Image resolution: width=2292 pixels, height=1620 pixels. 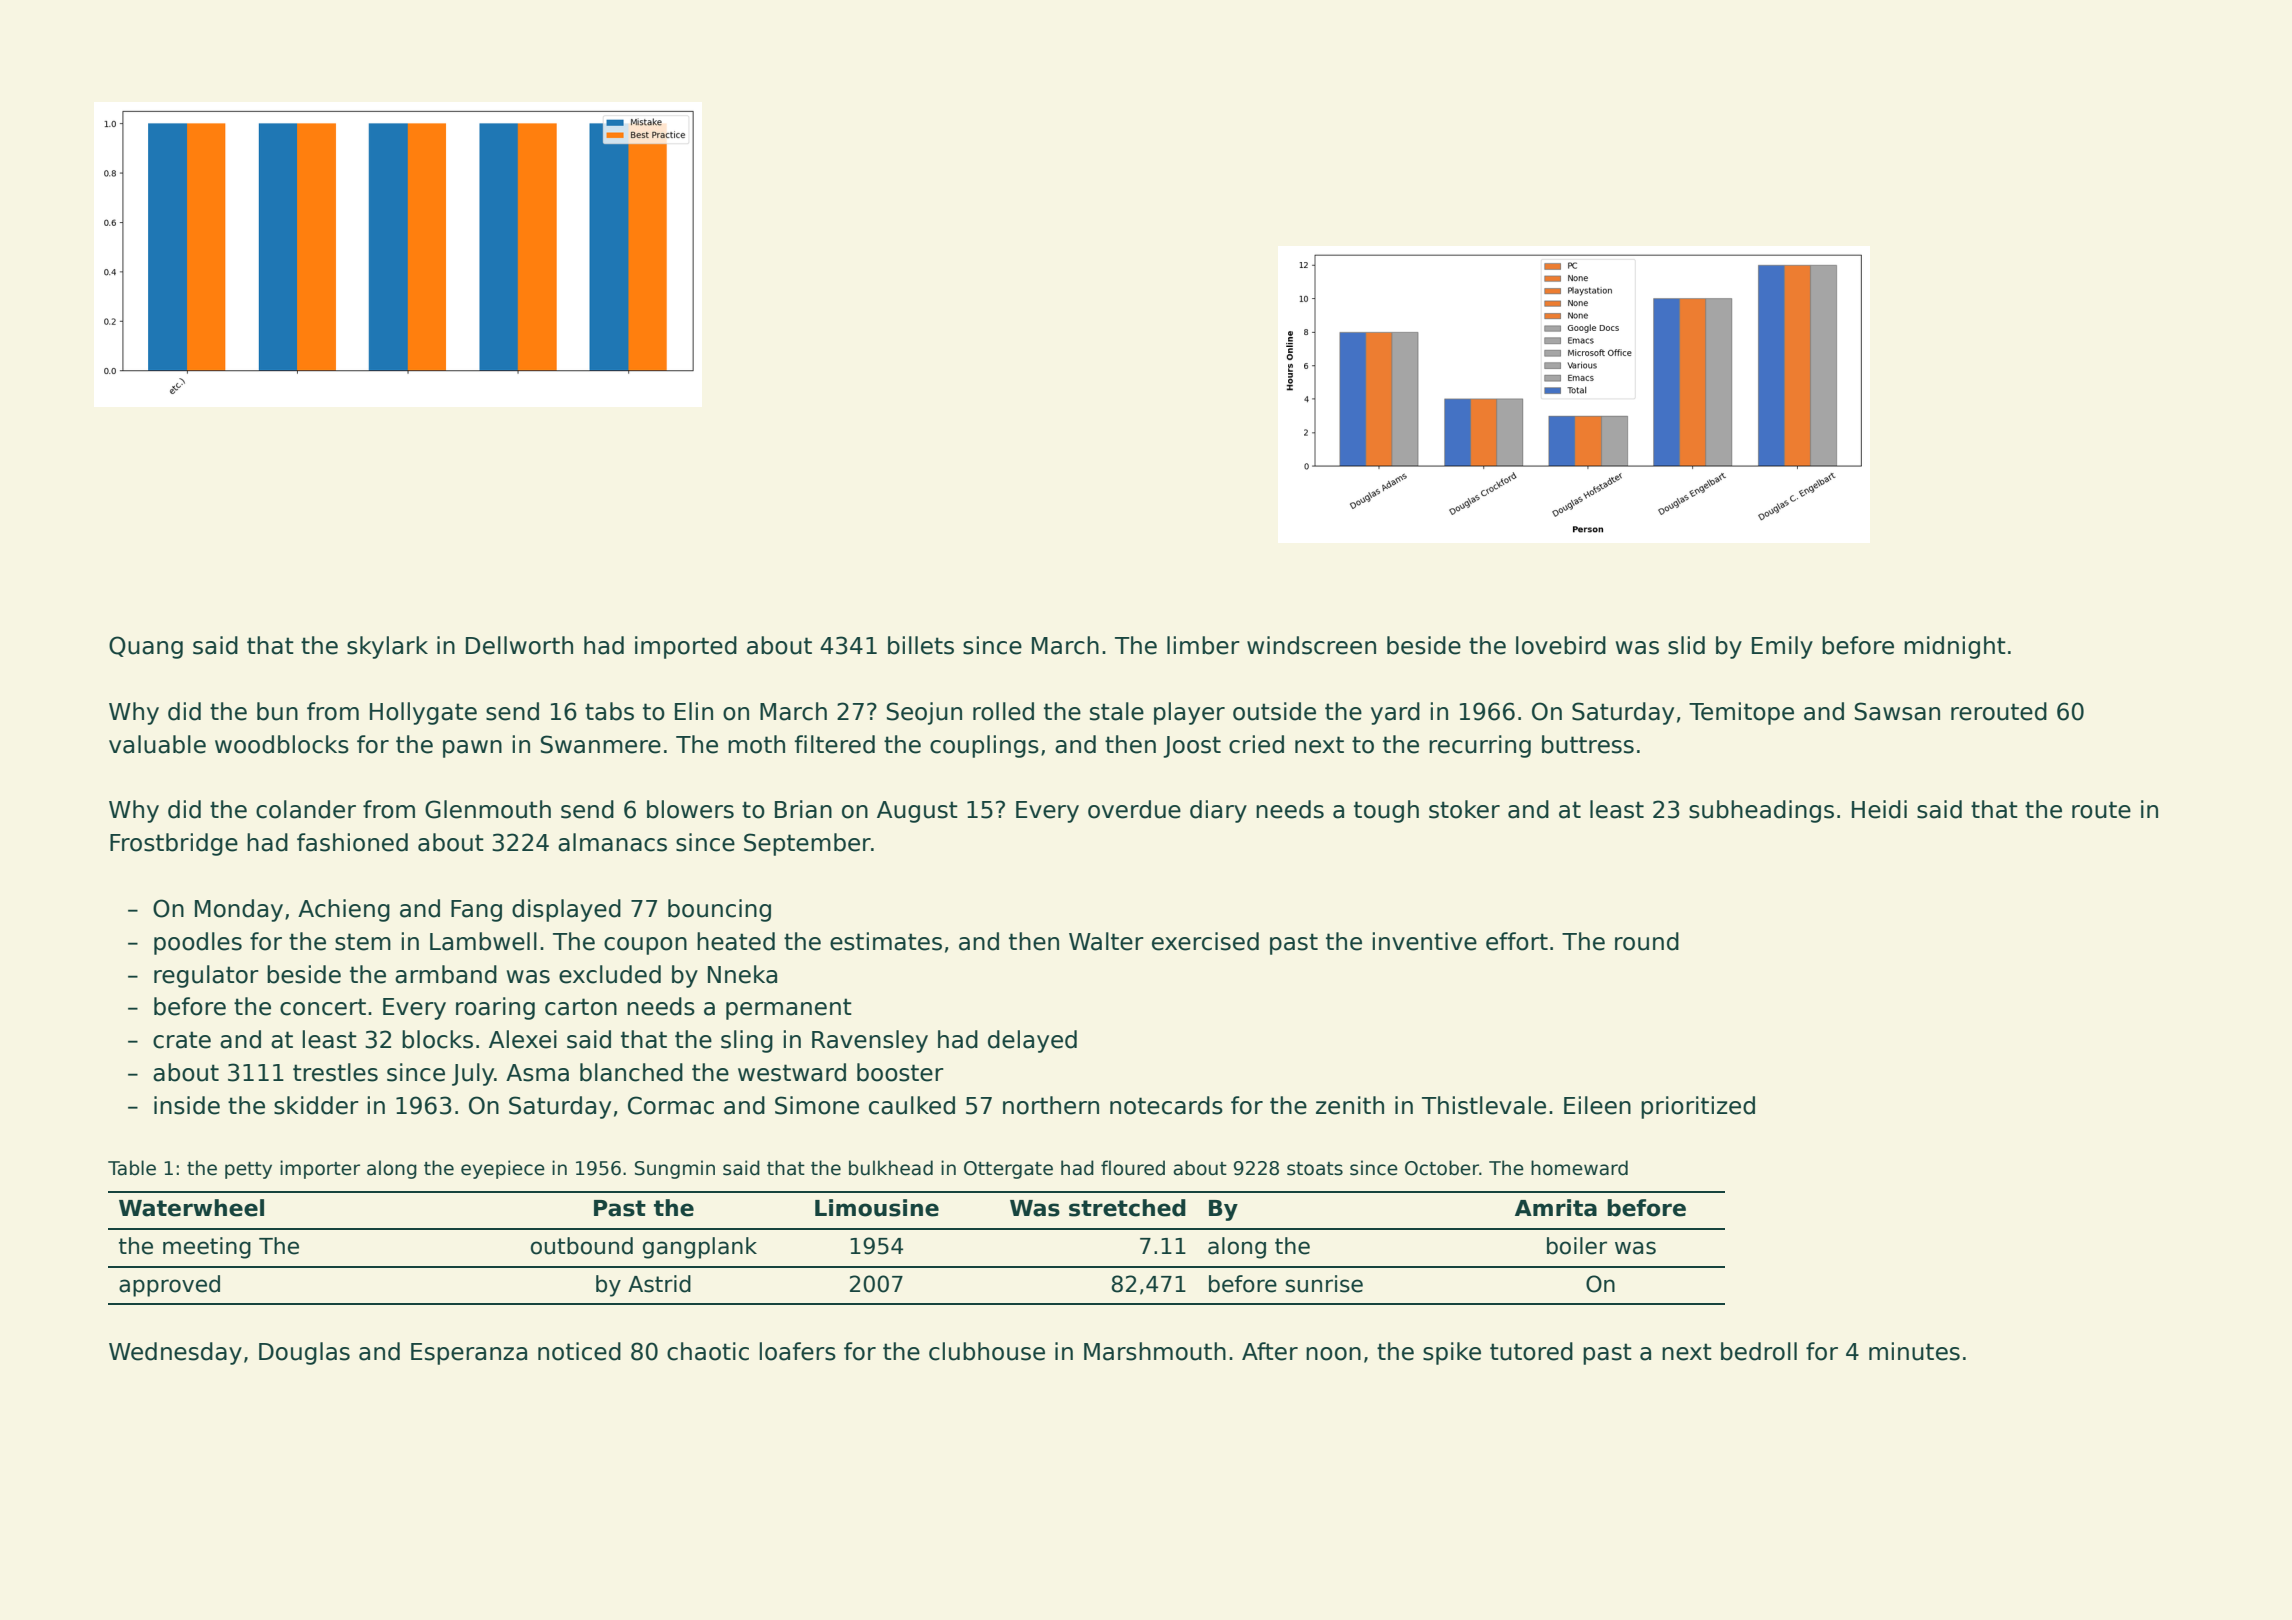 I want to click on Thistlevale, so click(x=1484, y=1105).
